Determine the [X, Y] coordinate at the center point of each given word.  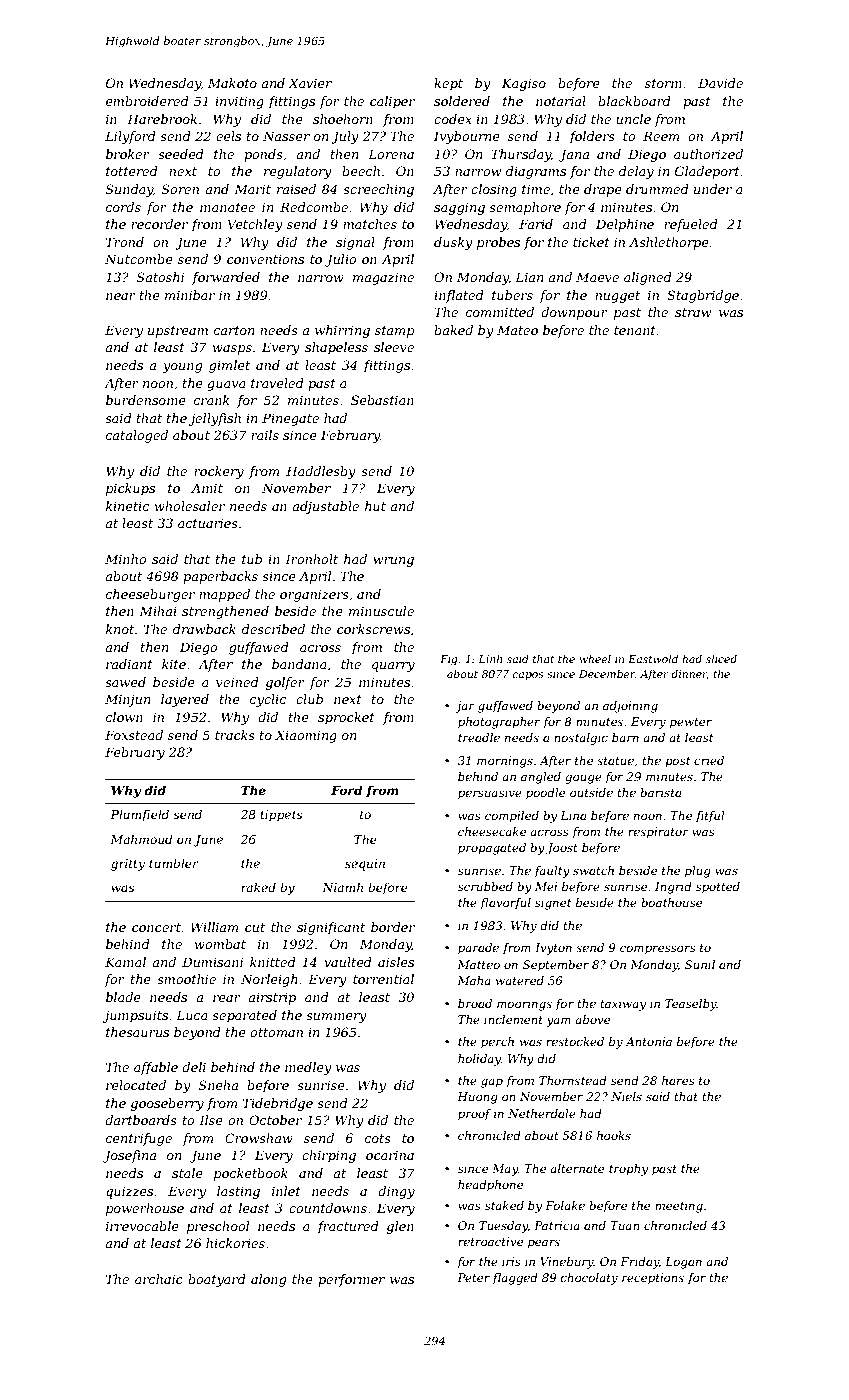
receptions [653, 1279]
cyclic [268, 700]
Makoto [232, 83]
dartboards [141, 1120]
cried [709, 760]
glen [400, 1227]
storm [663, 83]
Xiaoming [306, 736]
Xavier [310, 83]
